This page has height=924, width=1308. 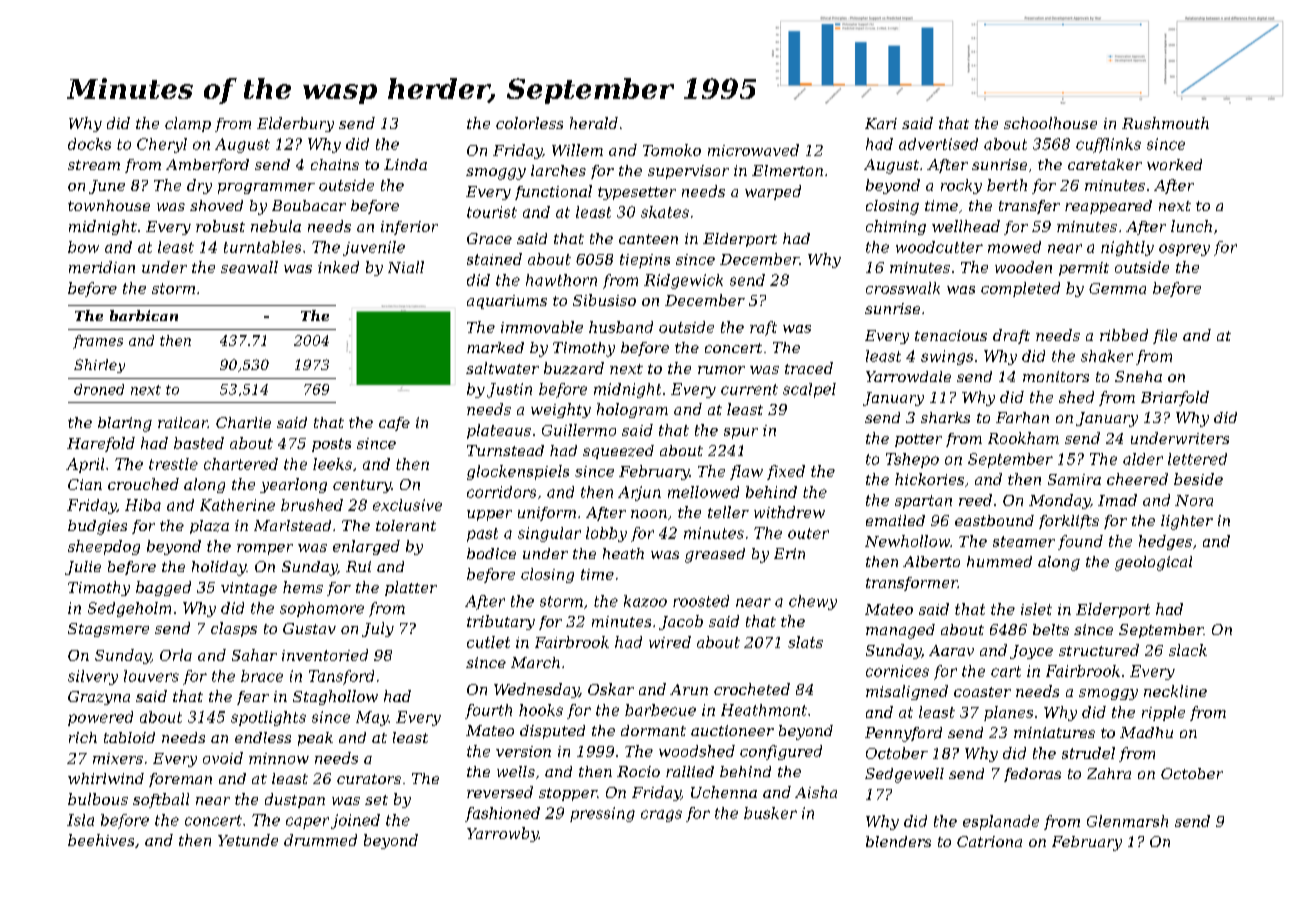 What do you see at coordinates (681, 622) in the page?
I see `Jacob` at bounding box center [681, 622].
